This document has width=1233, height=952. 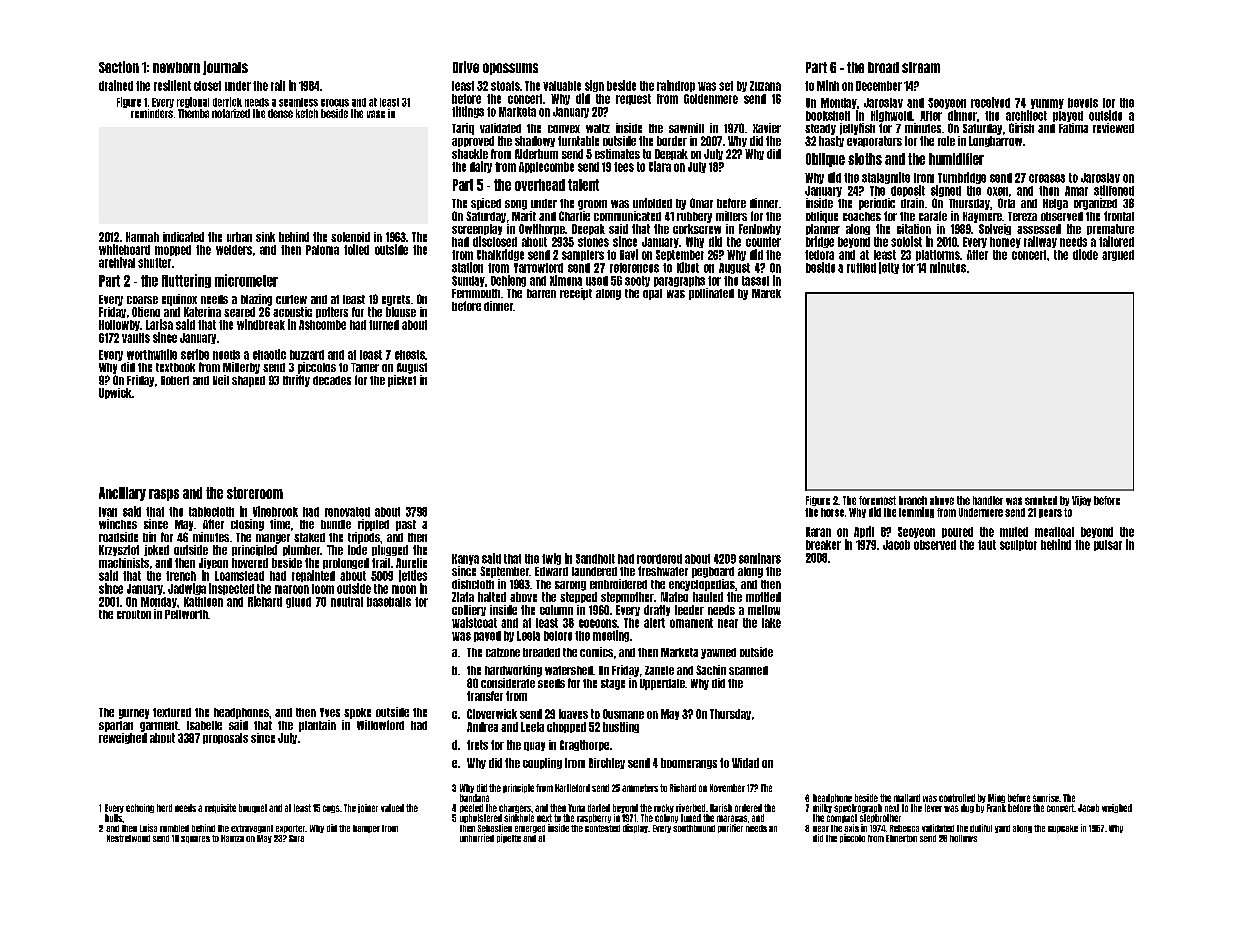 What do you see at coordinates (701, 203) in the document?
I see `Omar` at bounding box center [701, 203].
